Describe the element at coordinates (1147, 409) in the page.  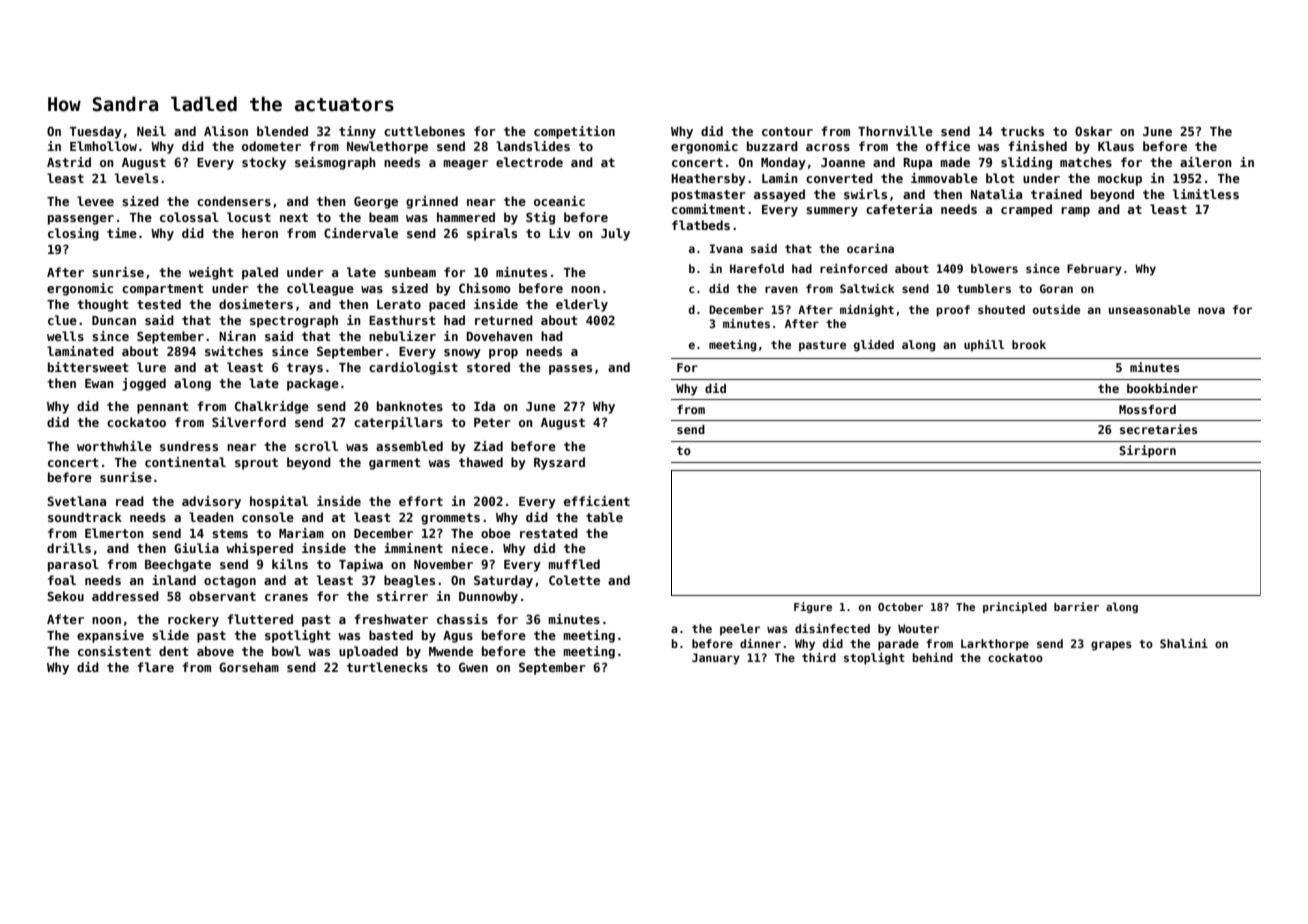
I see `Mossford` at that location.
